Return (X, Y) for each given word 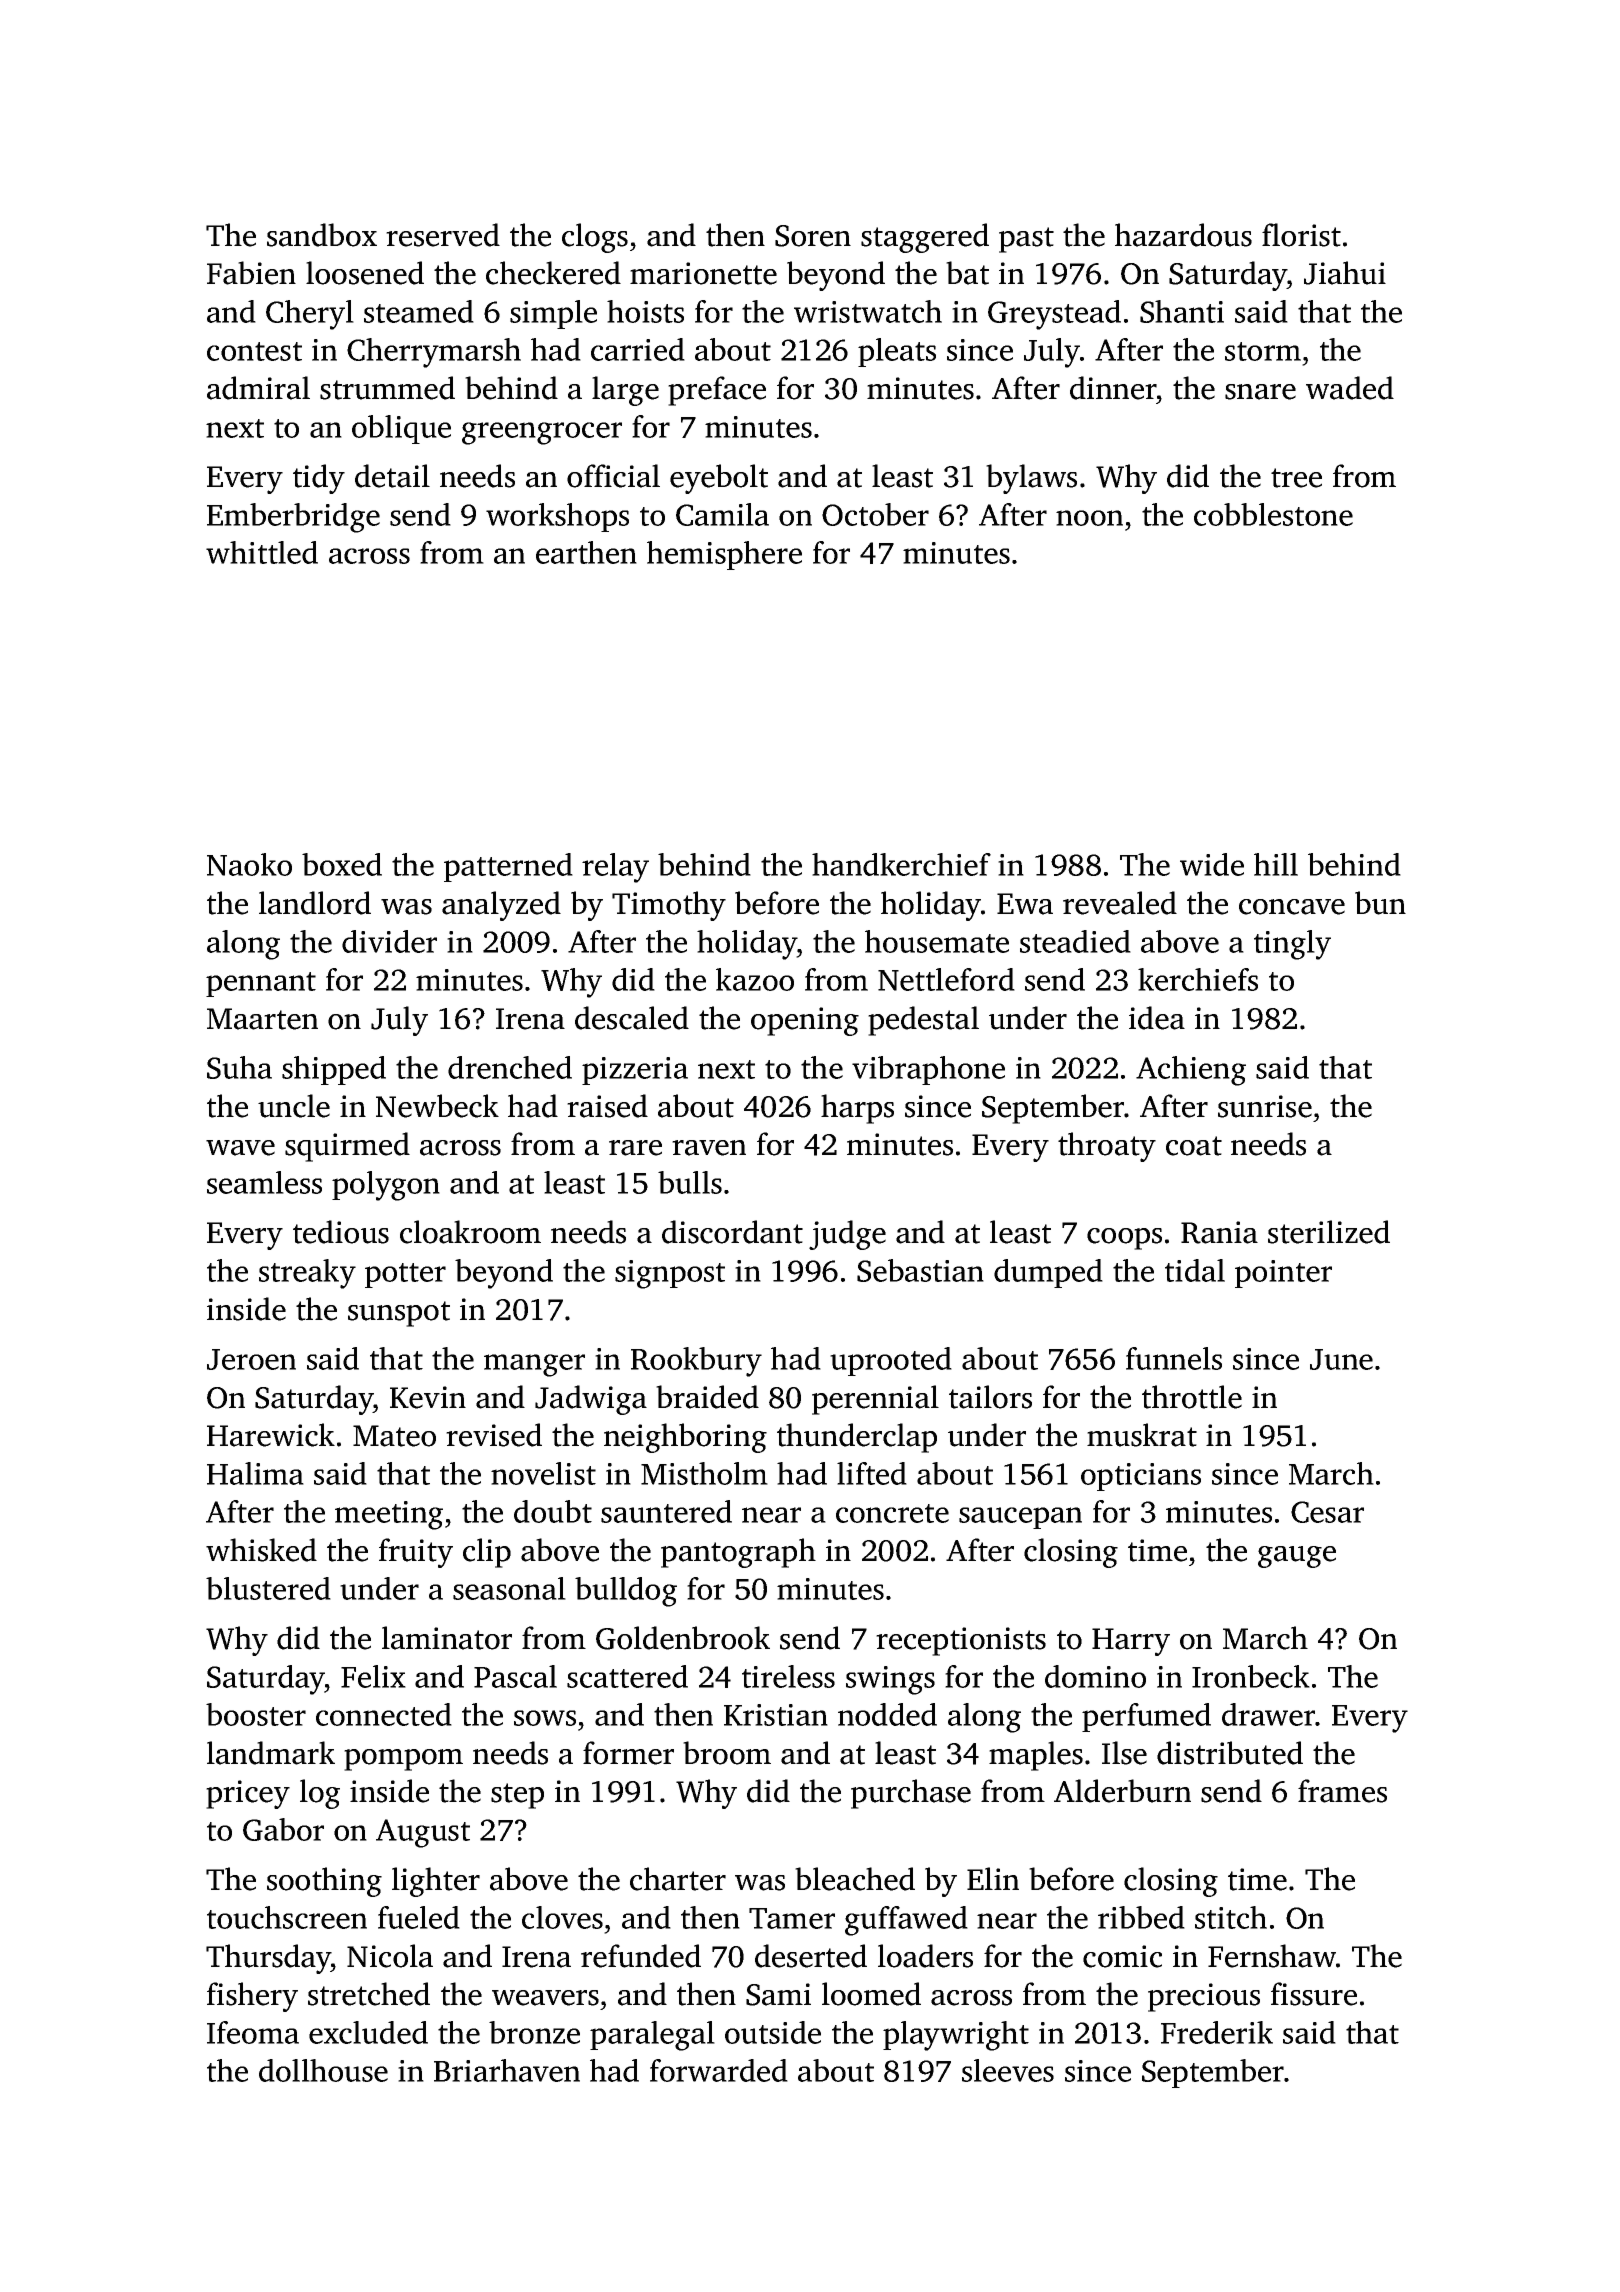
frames (1342, 1791)
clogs (595, 238)
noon (1089, 518)
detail (392, 476)
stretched (369, 1994)
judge (847, 1235)
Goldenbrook (683, 1638)
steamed (419, 311)
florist (1301, 235)
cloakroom (470, 1232)
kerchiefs (1198, 979)
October (875, 514)
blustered (268, 1588)
